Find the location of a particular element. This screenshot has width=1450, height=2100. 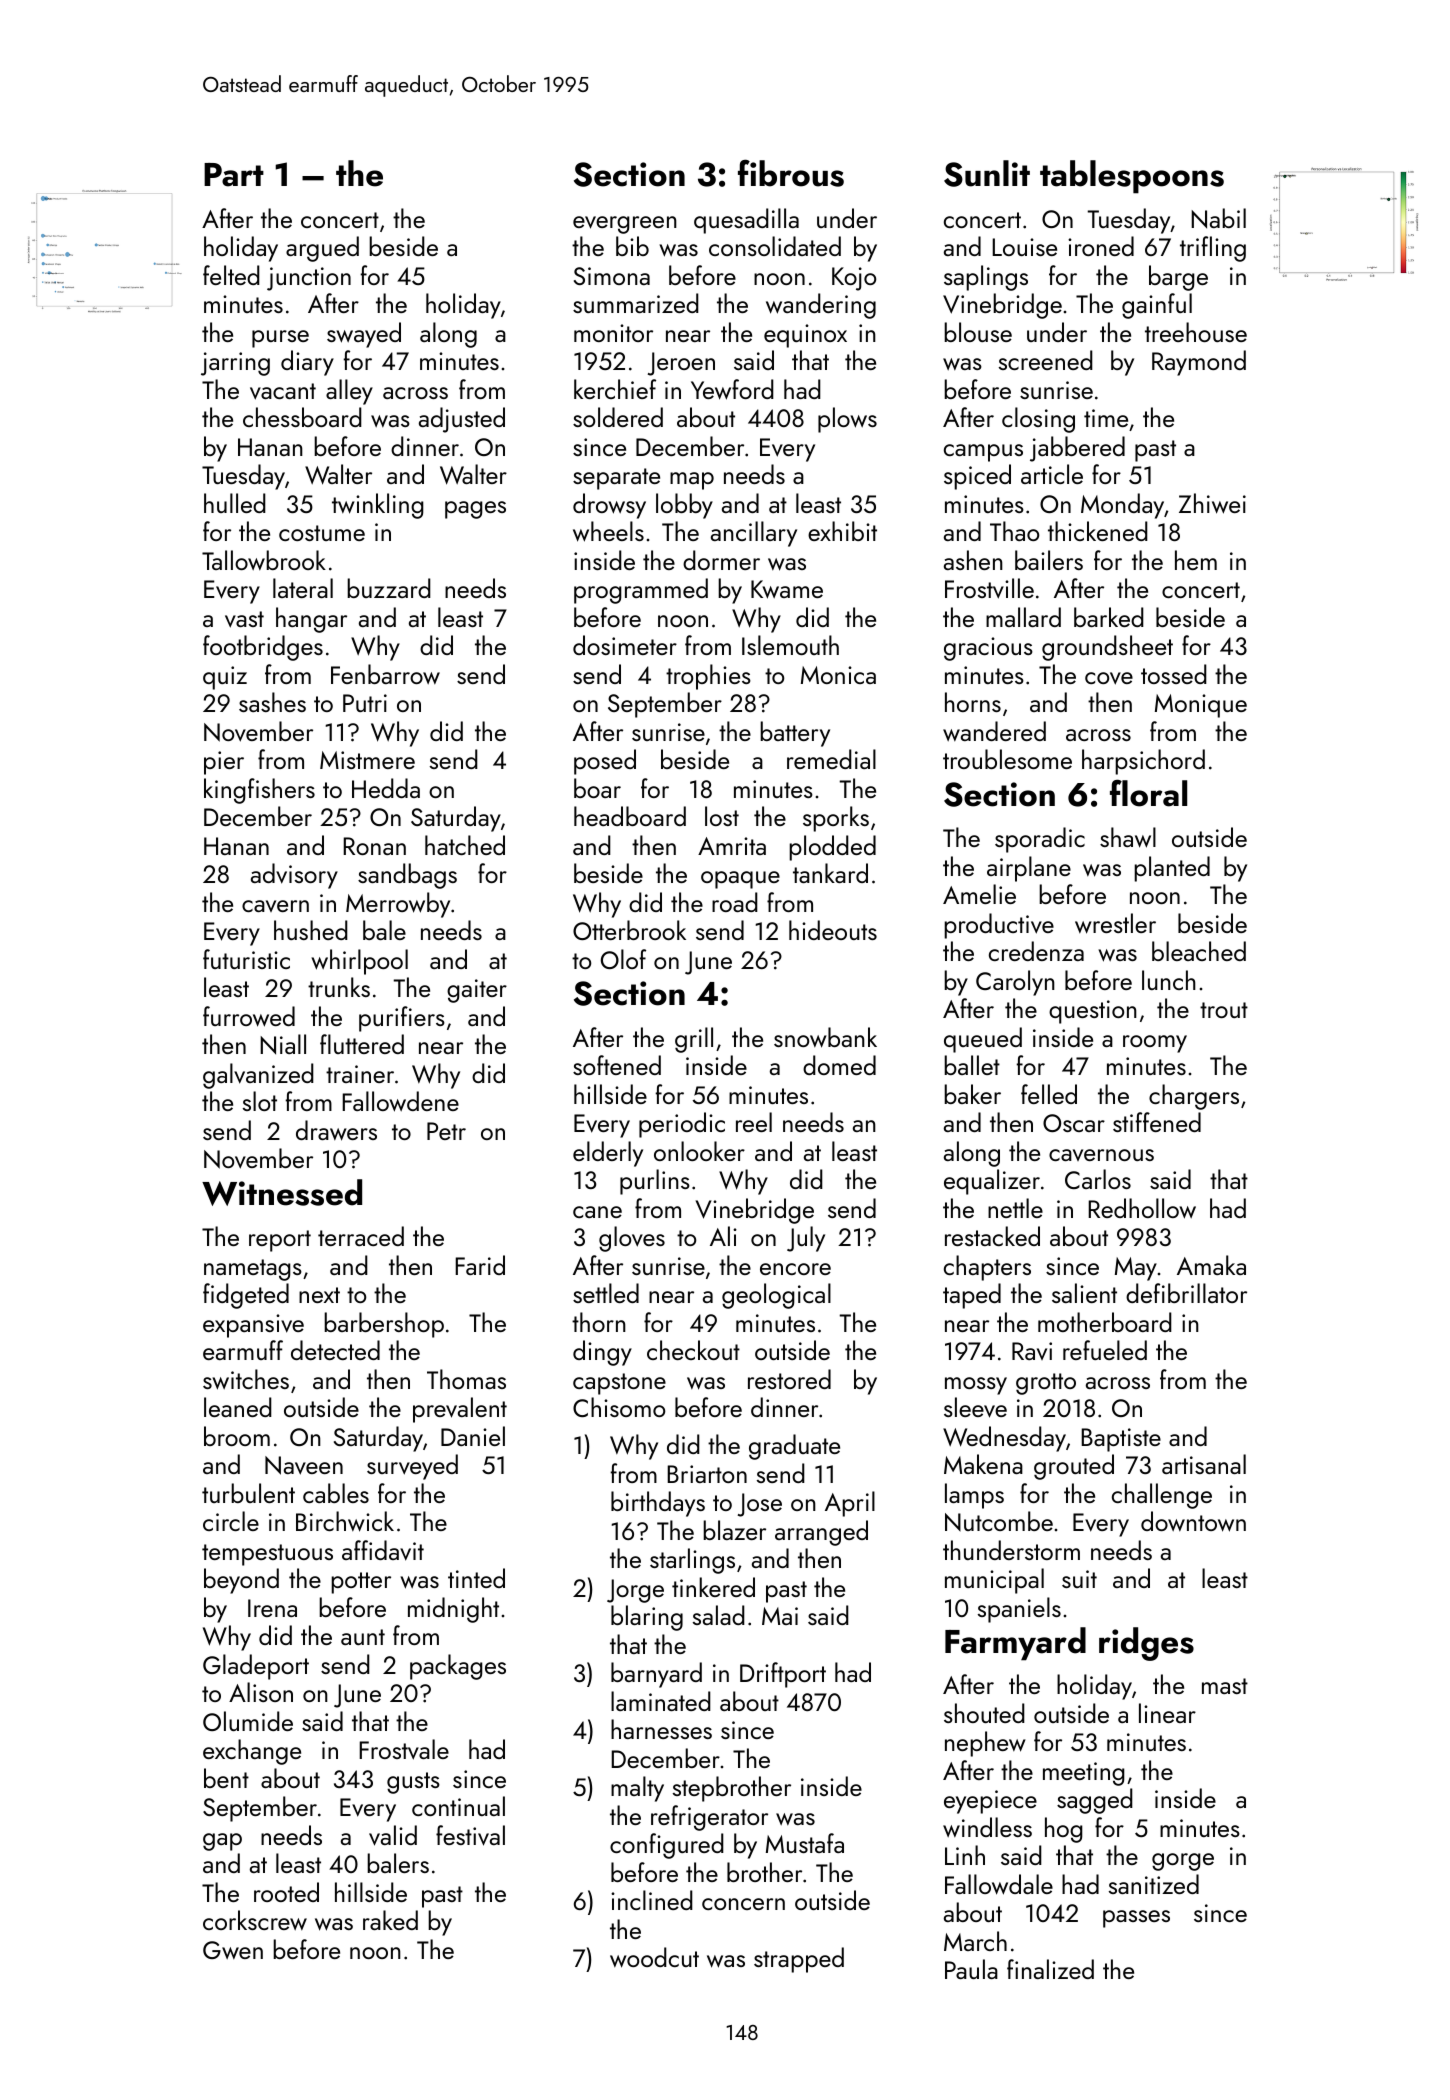

furrowed is located at coordinates (249, 1016).
